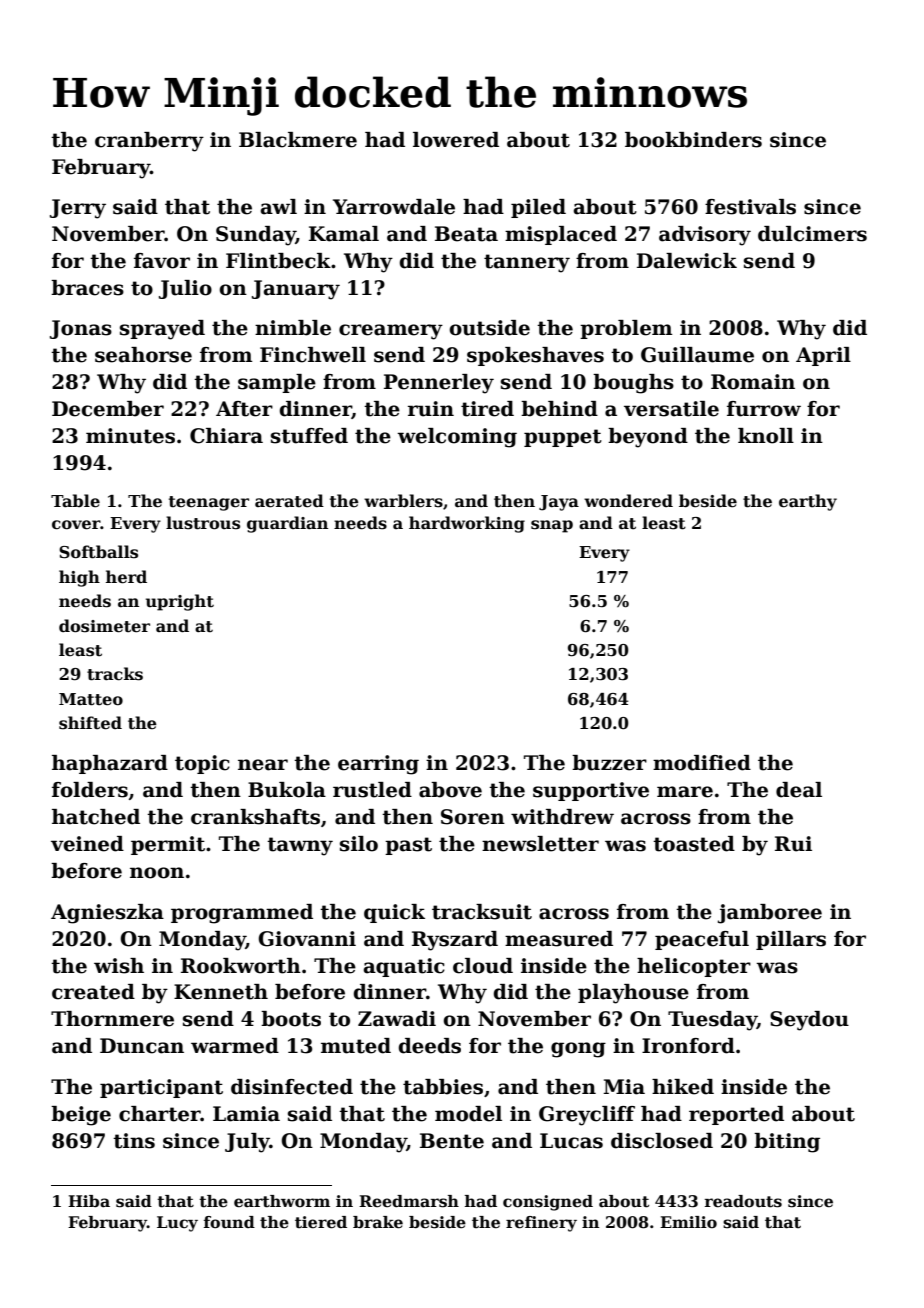 This document has height=1308, width=924. I want to click on aquatic, so click(404, 967).
